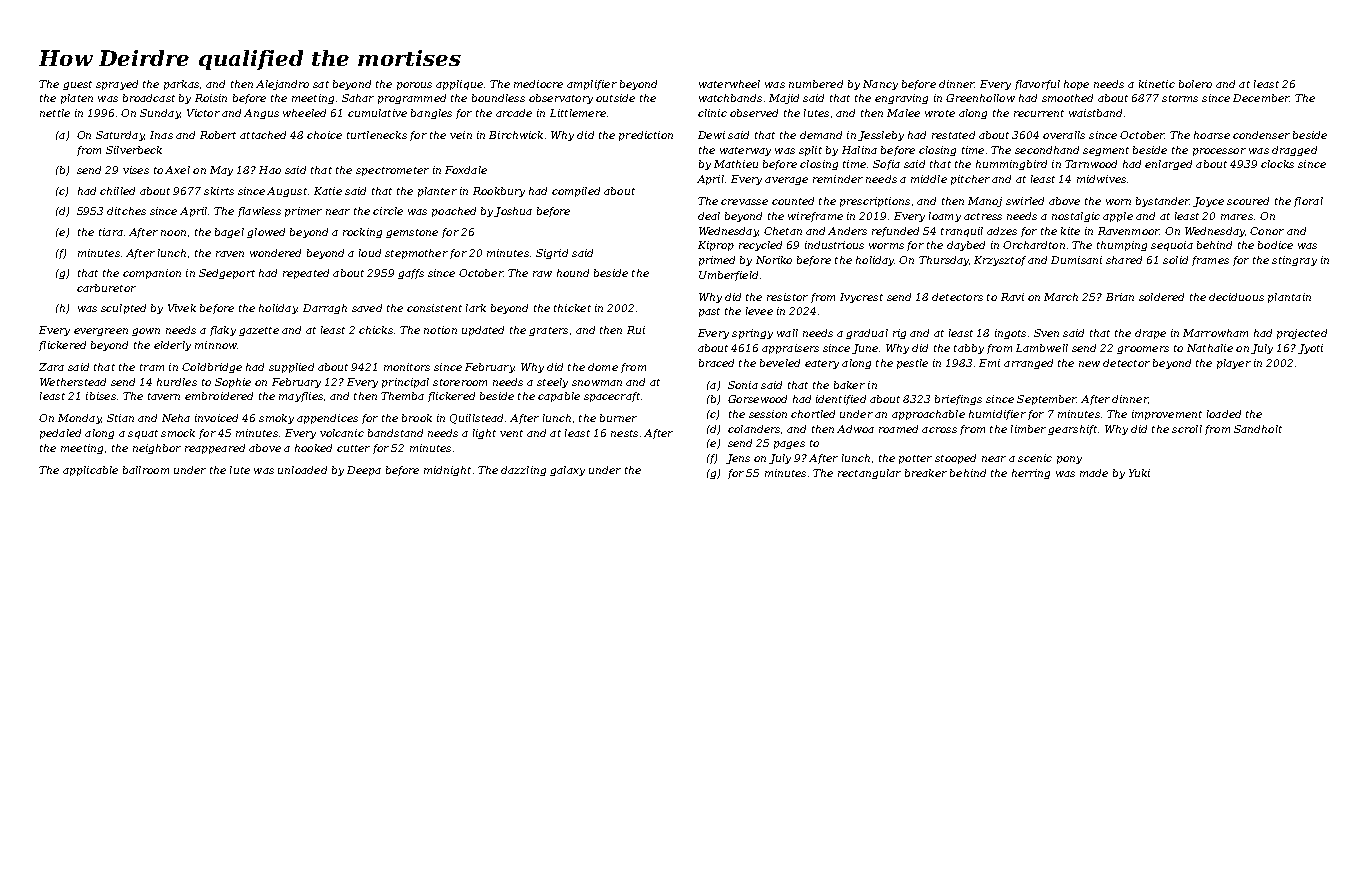 The height and width of the screenshot is (887, 1372). I want to click on waterwheel, so click(729, 84).
